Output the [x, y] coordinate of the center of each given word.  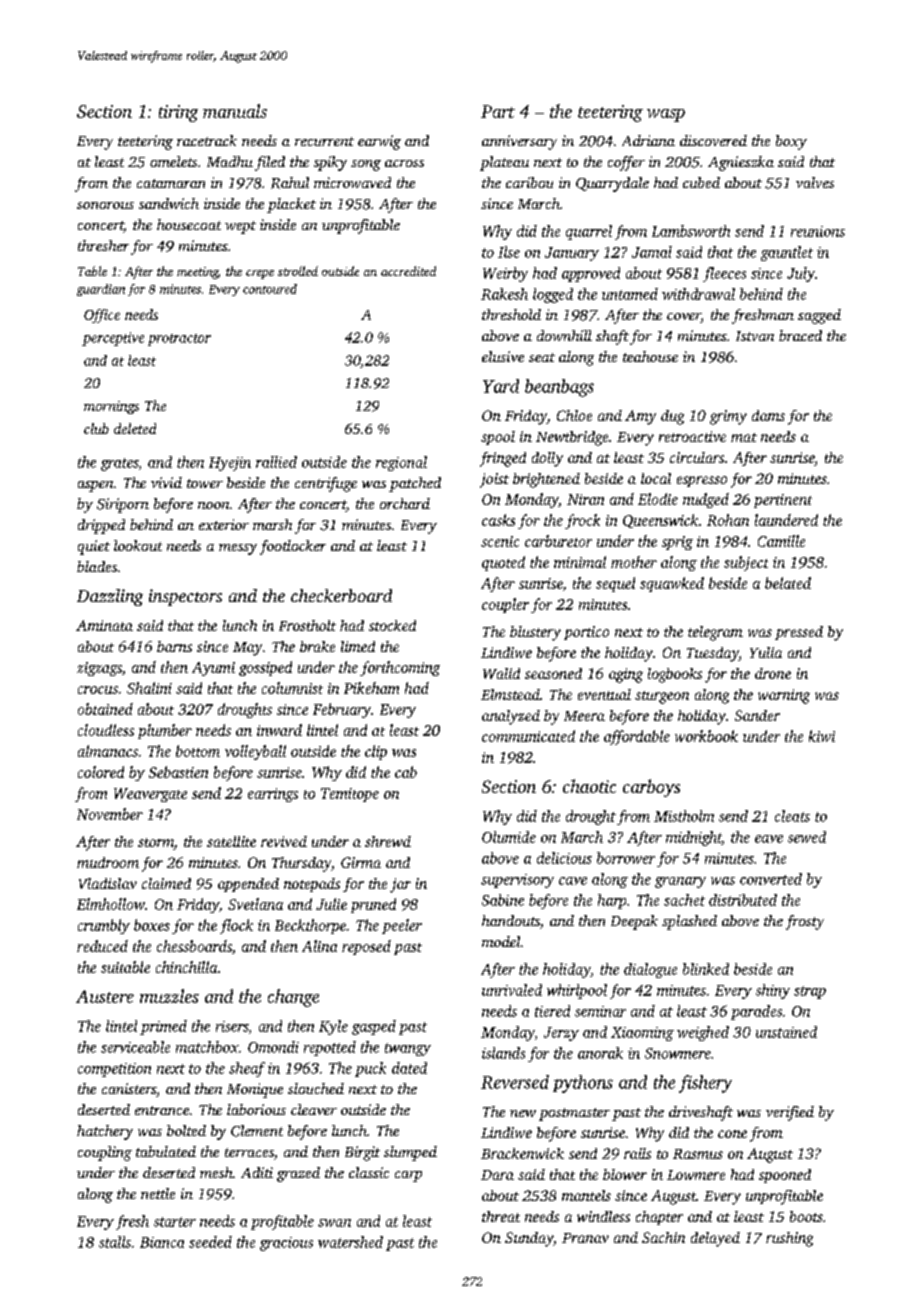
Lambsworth [691, 231]
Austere [105, 996]
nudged [706, 500]
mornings [111, 407]
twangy [408, 1049]
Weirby [505, 274]
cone [732, 1134]
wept [240, 227]
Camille [781, 541]
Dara [497, 1175]
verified [790, 1113]
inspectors [185, 597]
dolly [547, 459]
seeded [210, 1242]
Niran [585, 499]
